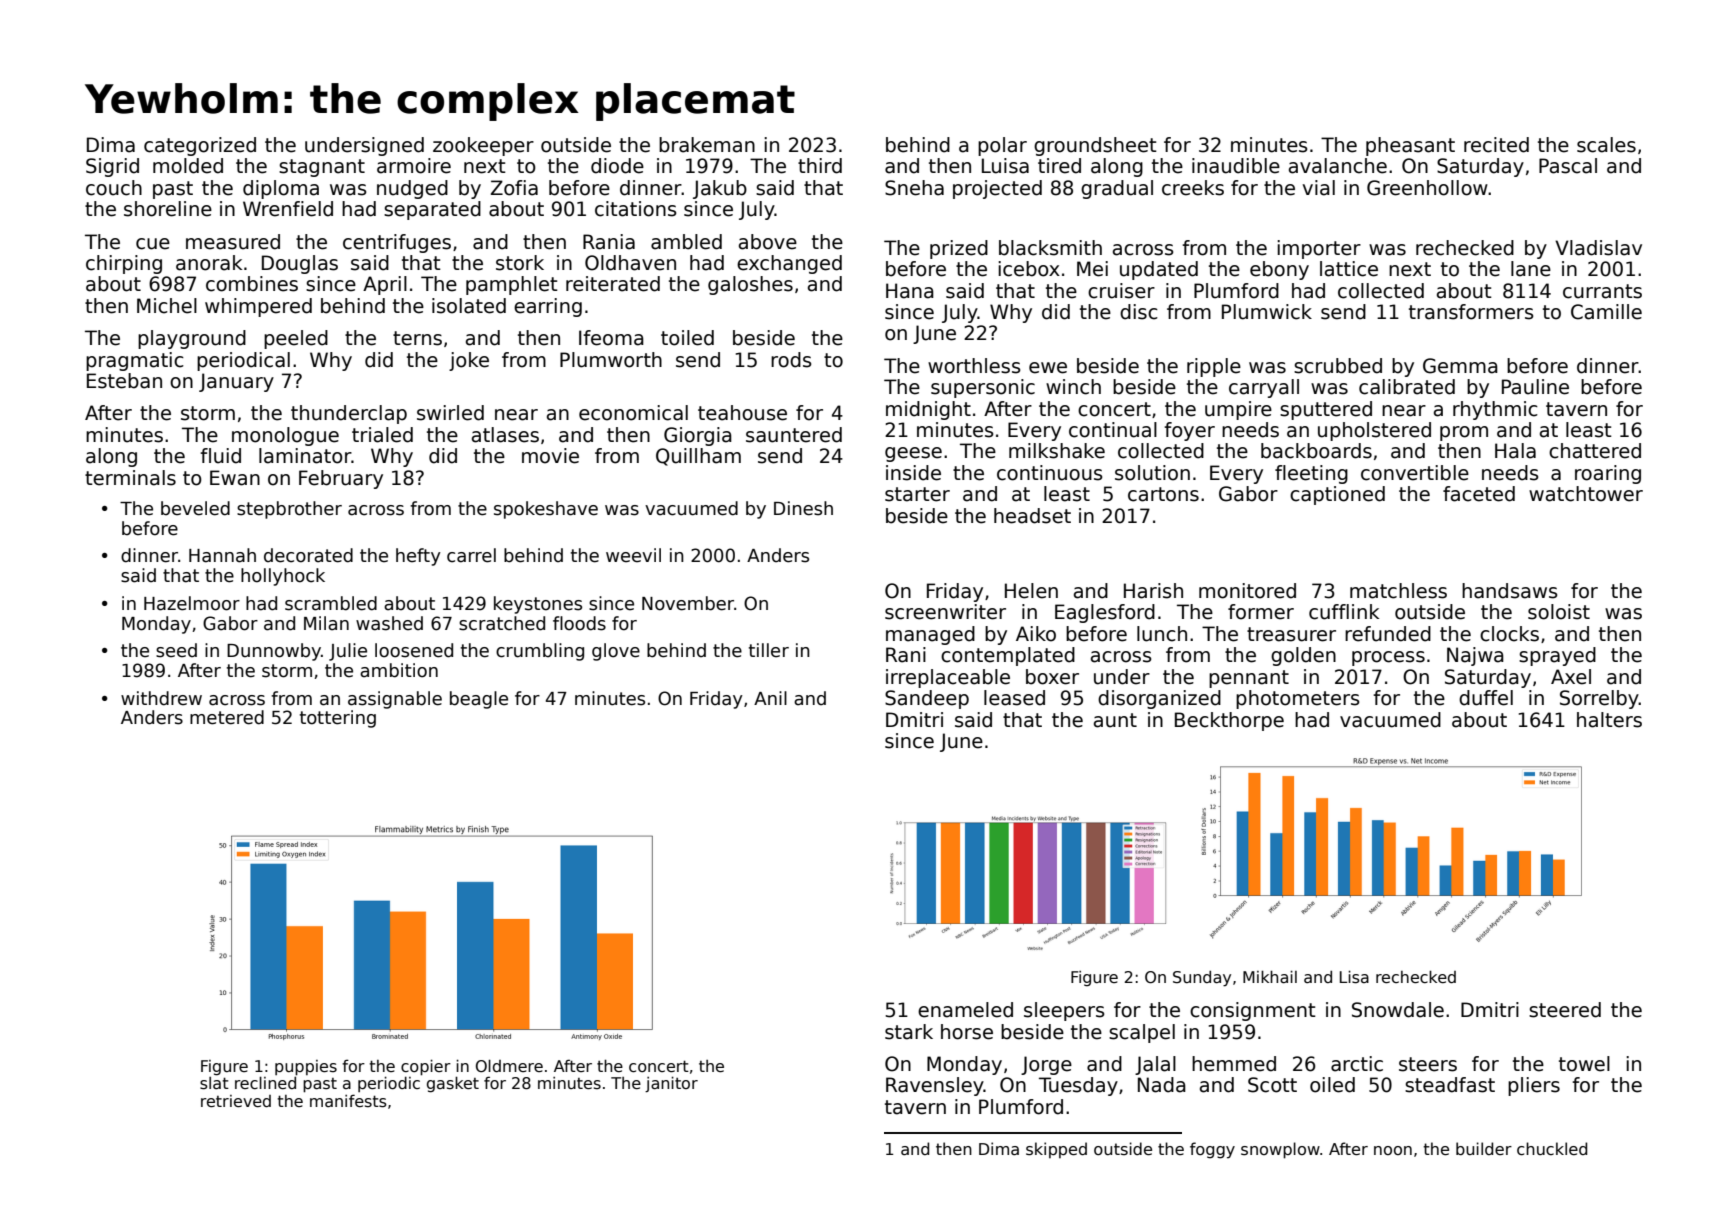 The height and width of the screenshot is (1222, 1728). What do you see at coordinates (167, 306) in the screenshot?
I see `Michel` at bounding box center [167, 306].
